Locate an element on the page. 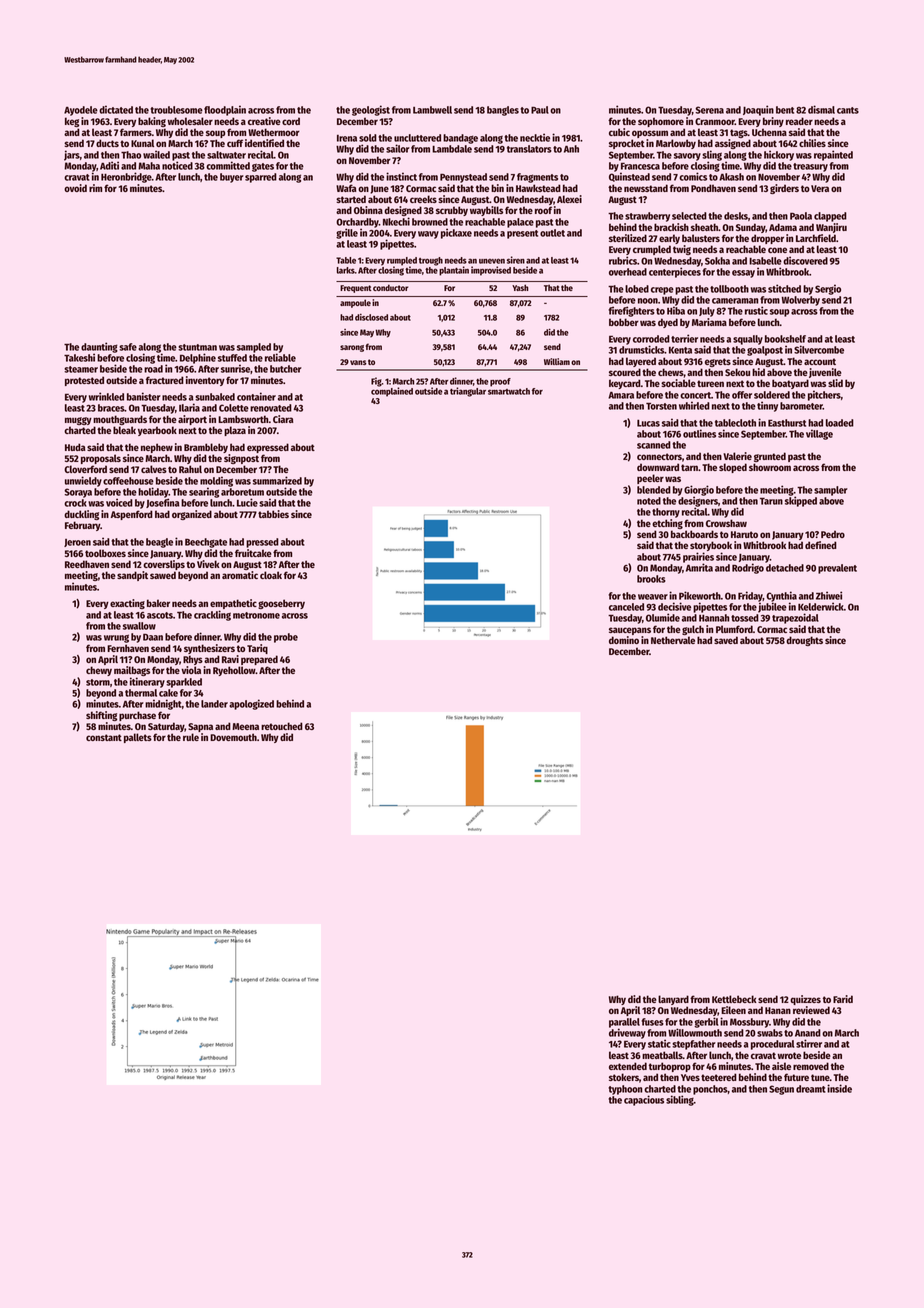 Image resolution: width=924 pixels, height=1308 pixels. uneven is located at coordinates (492, 261).
